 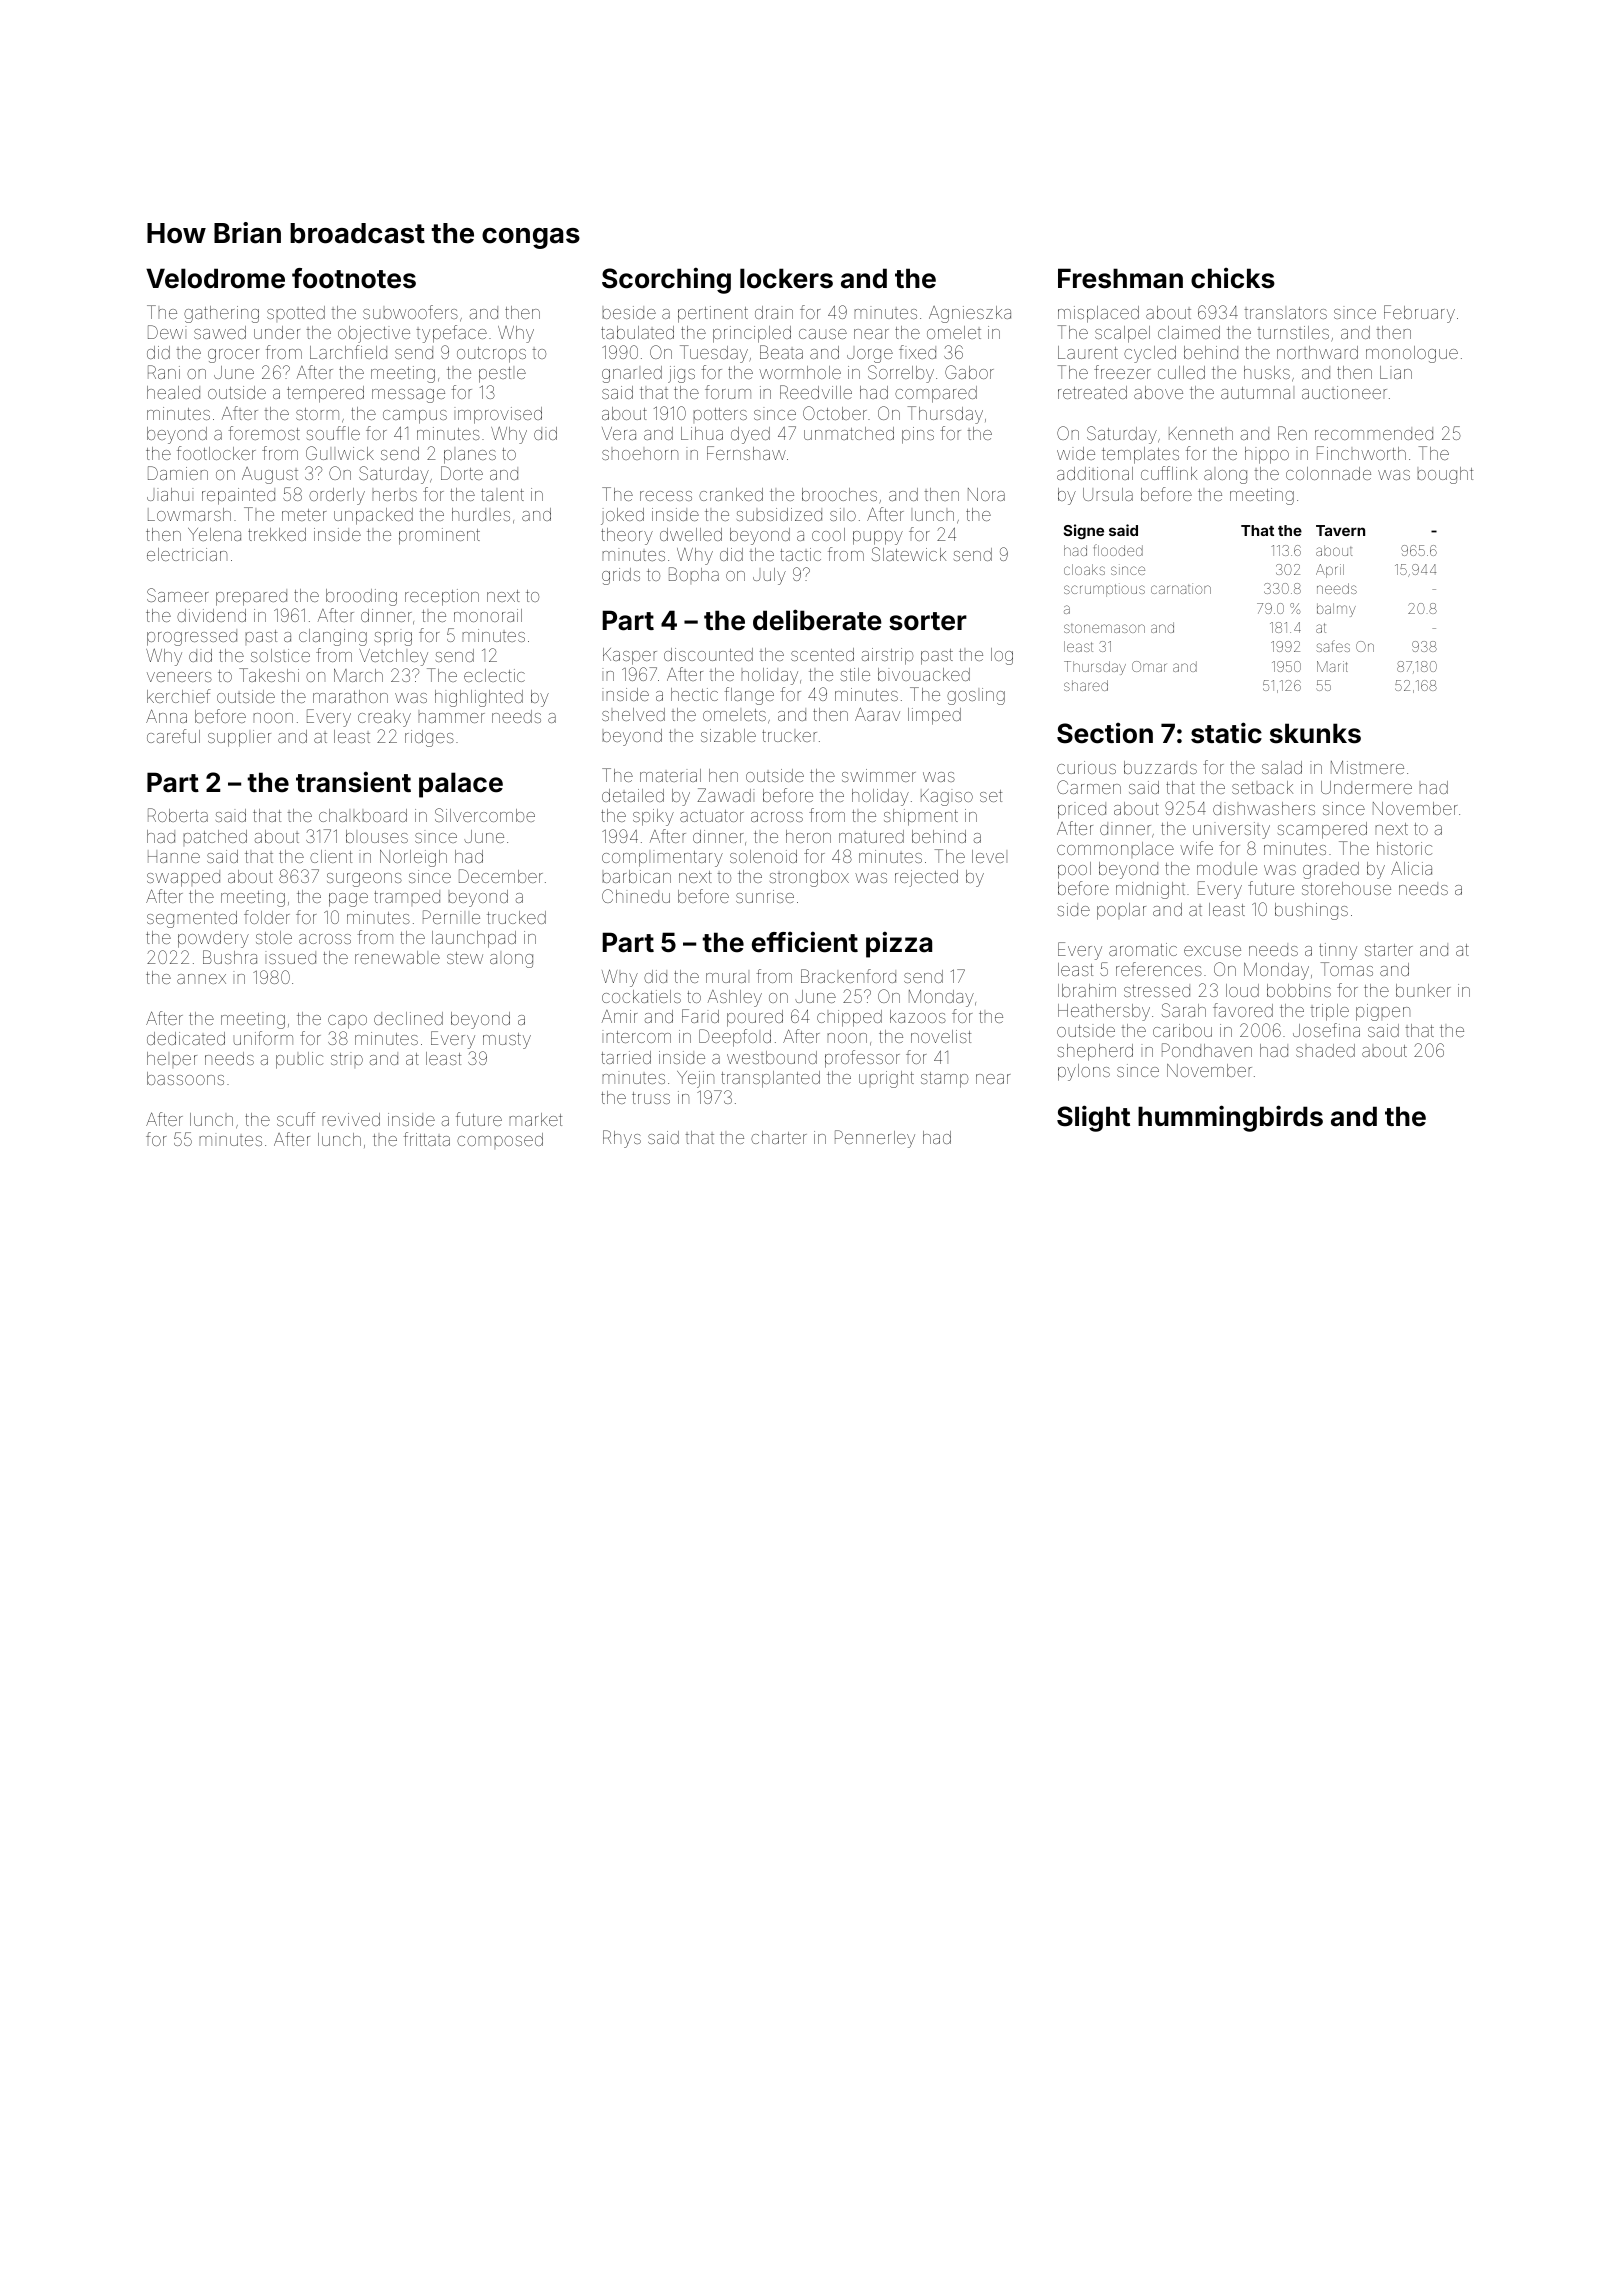 I want to click on static, so click(x=1226, y=733).
